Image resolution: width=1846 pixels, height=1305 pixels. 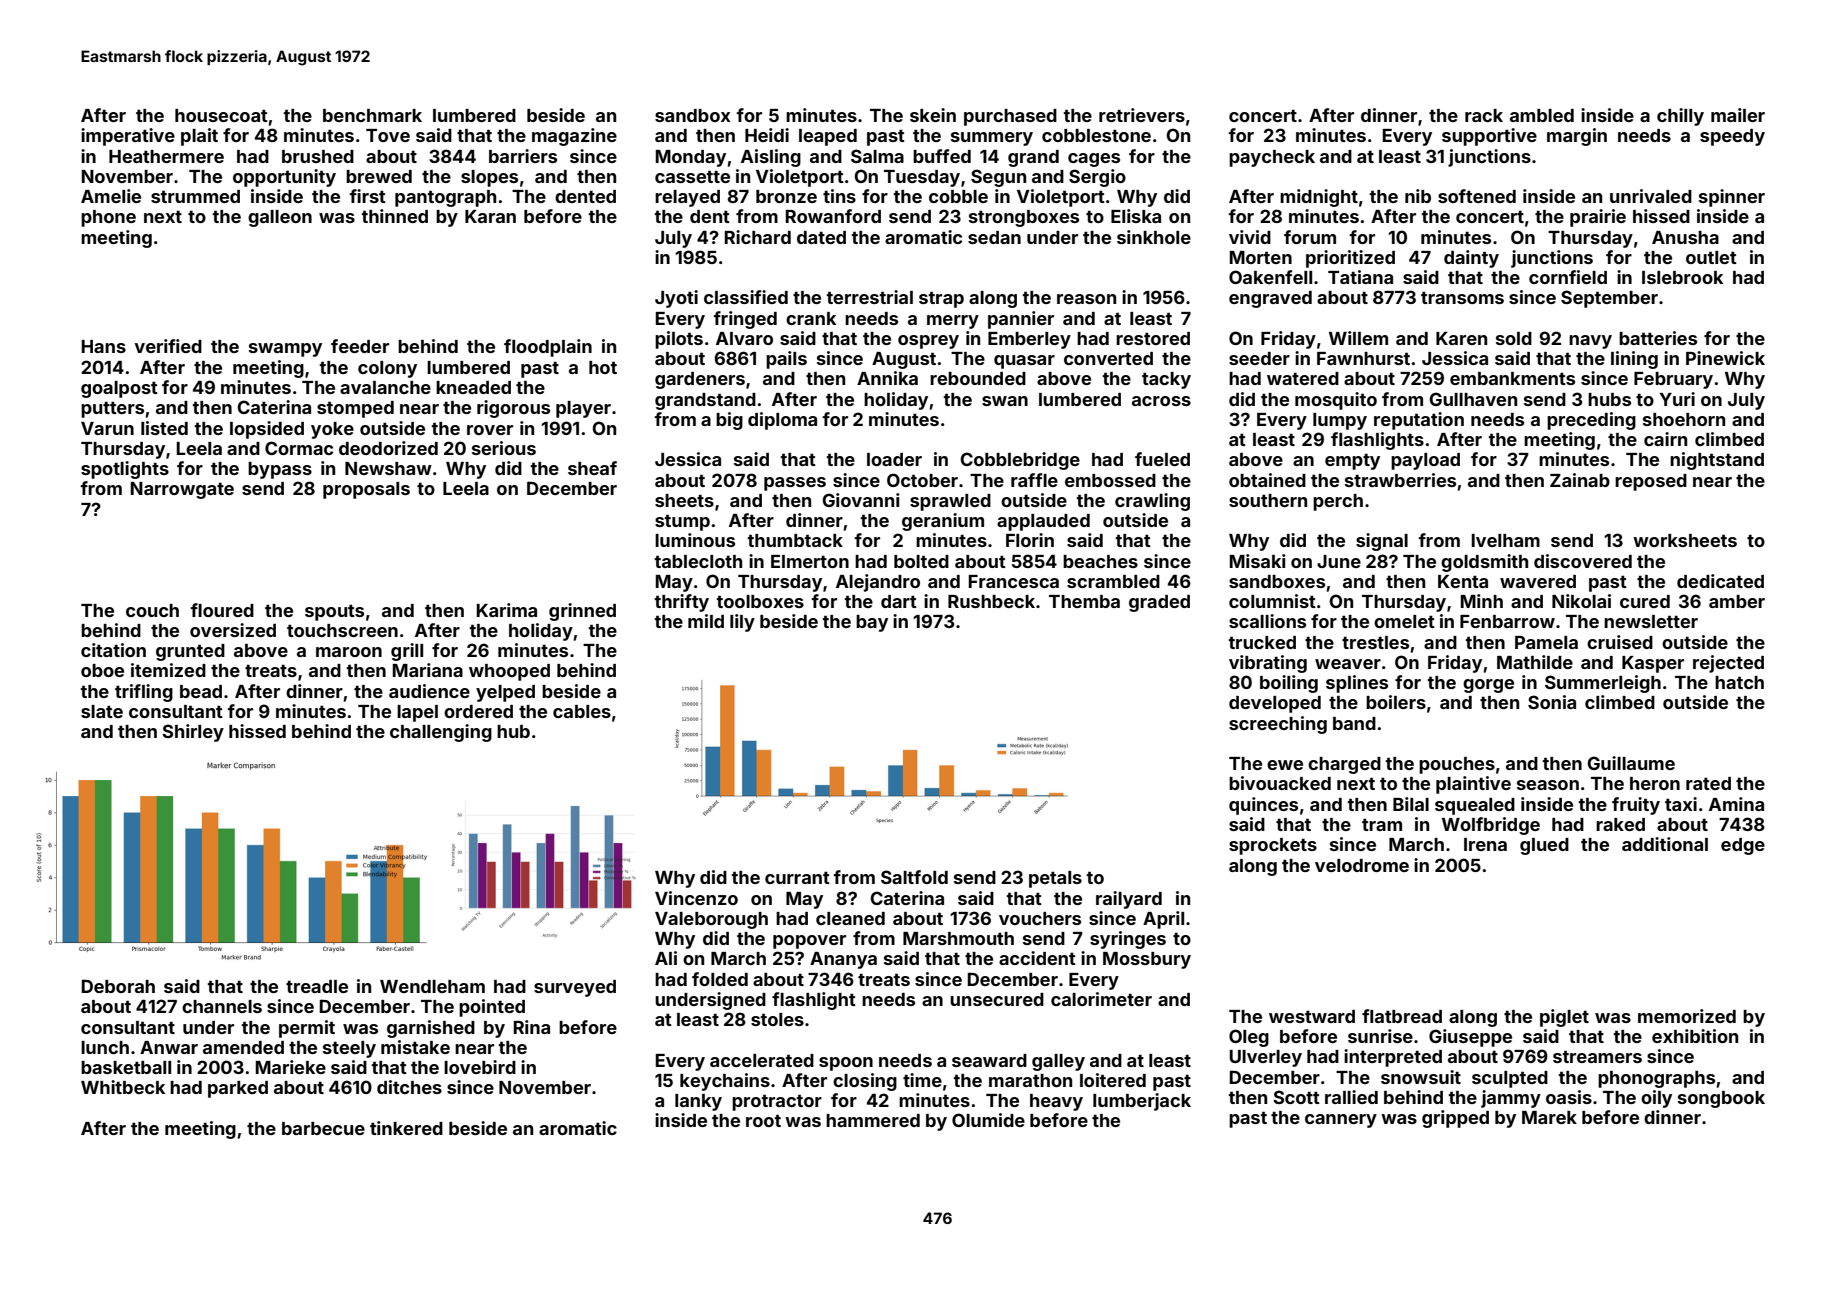 I want to click on purchased, so click(x=1010, y=117).
